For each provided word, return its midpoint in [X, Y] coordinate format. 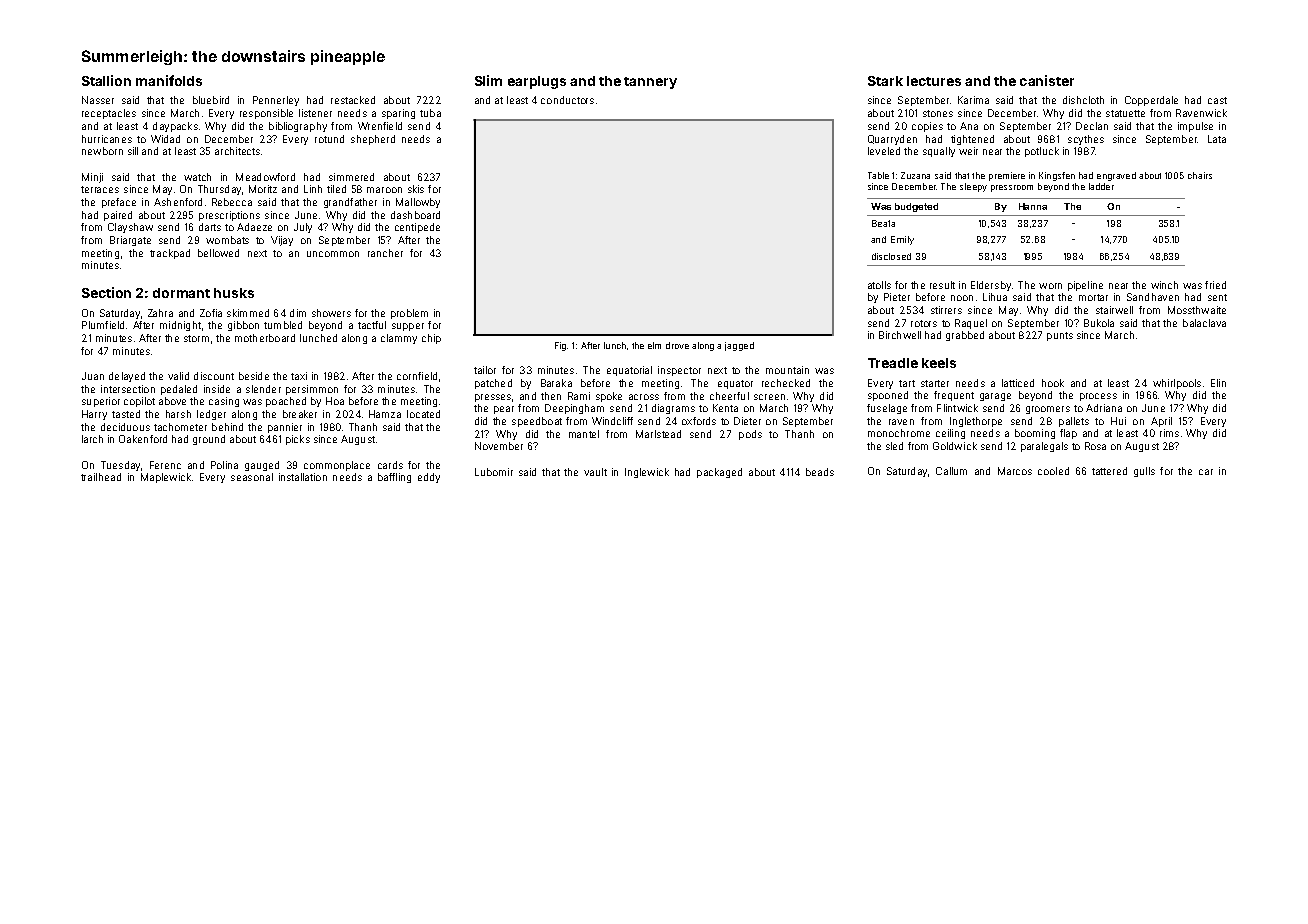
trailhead [101, 477]
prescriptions [229, 216]
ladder [1101, 186]
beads [820, 472]
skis [416, 189]
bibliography [298, 127]
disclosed [891, 256]
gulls [1144, 472]
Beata [883, 223]
